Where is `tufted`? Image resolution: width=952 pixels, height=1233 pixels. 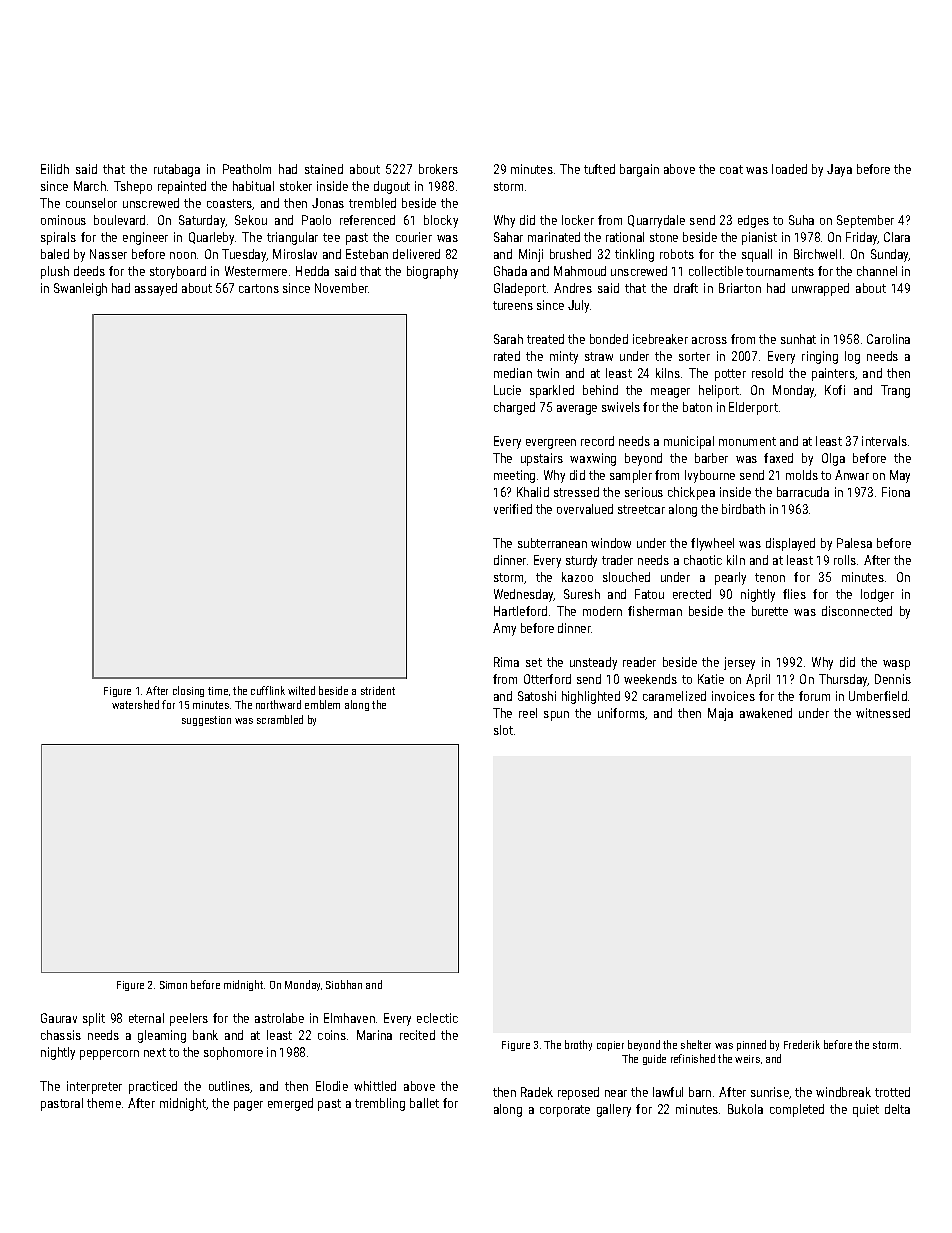 tufted is located at coordinates (599, 169).
